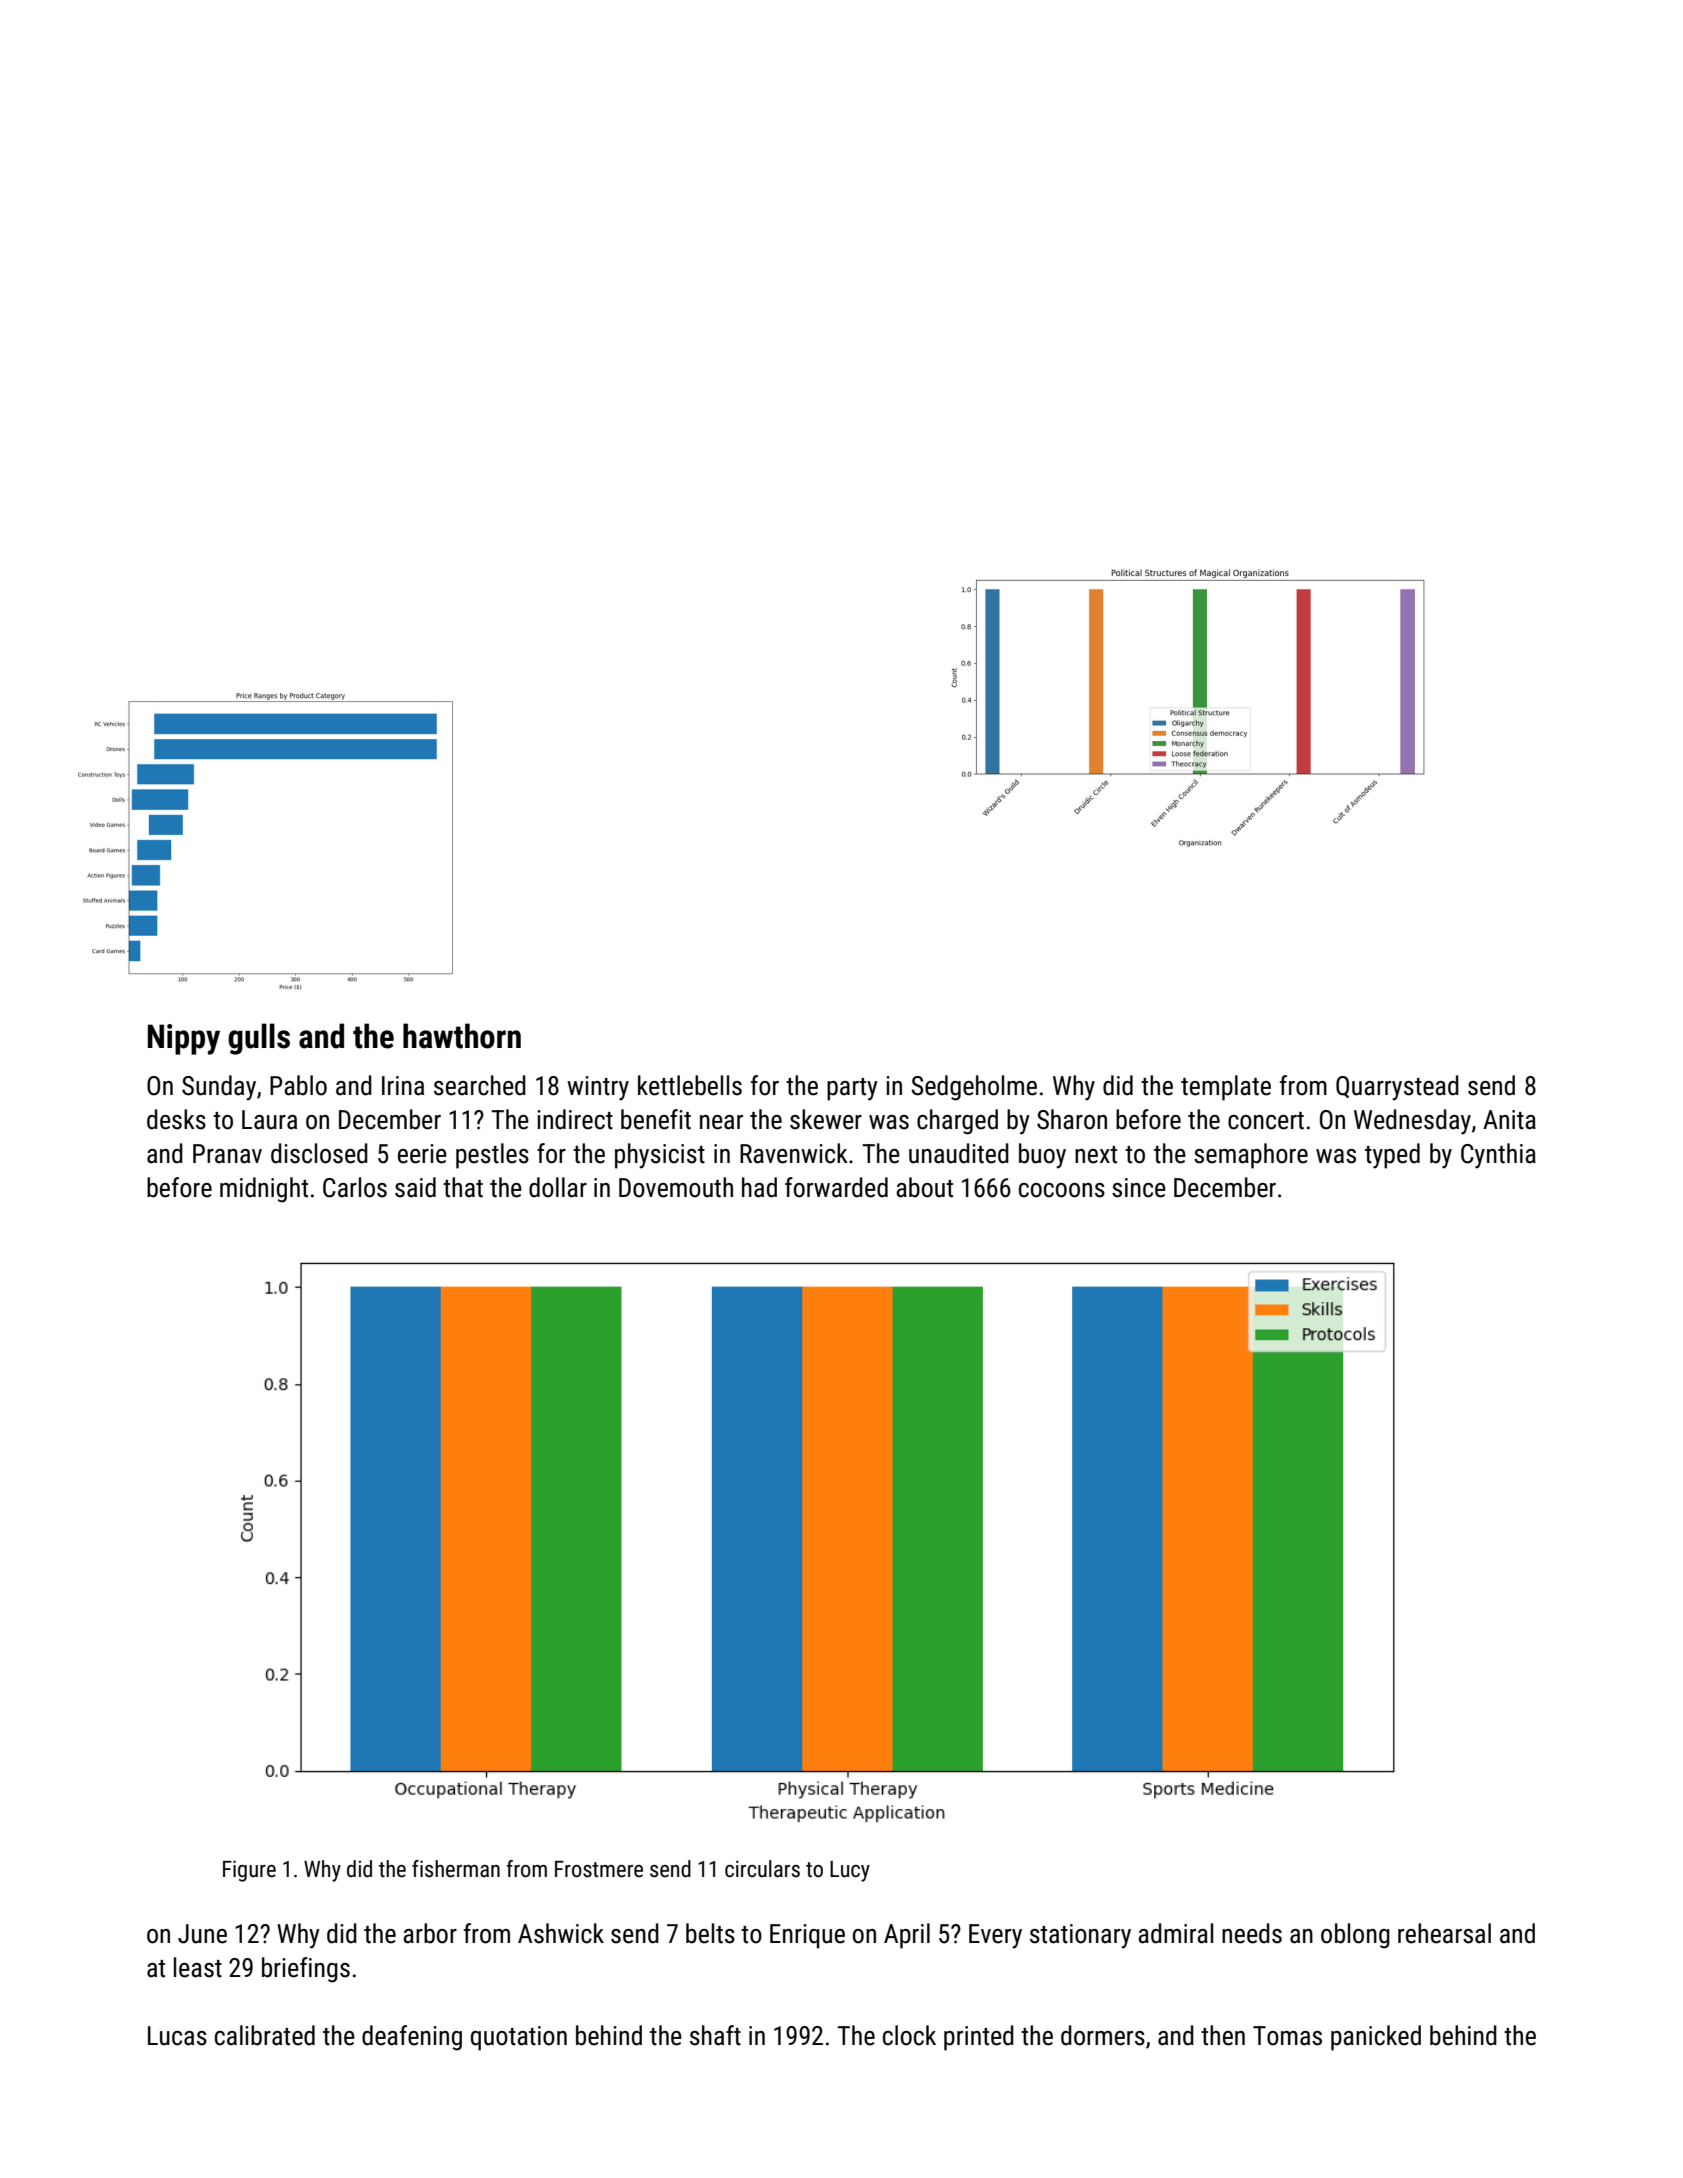  I want to click on clock, so click(909, 2035).
